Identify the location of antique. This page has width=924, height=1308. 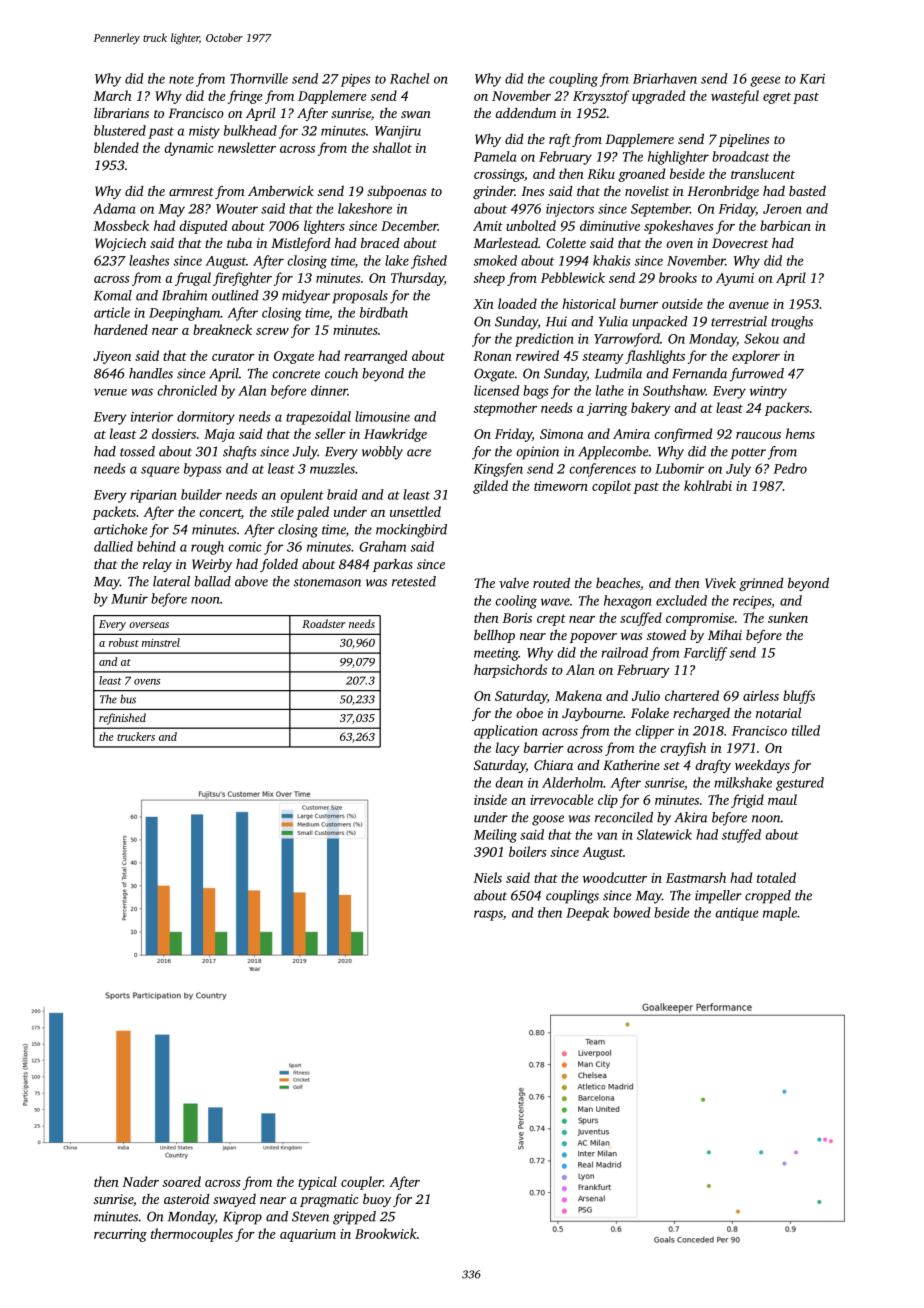
(736, 914).
